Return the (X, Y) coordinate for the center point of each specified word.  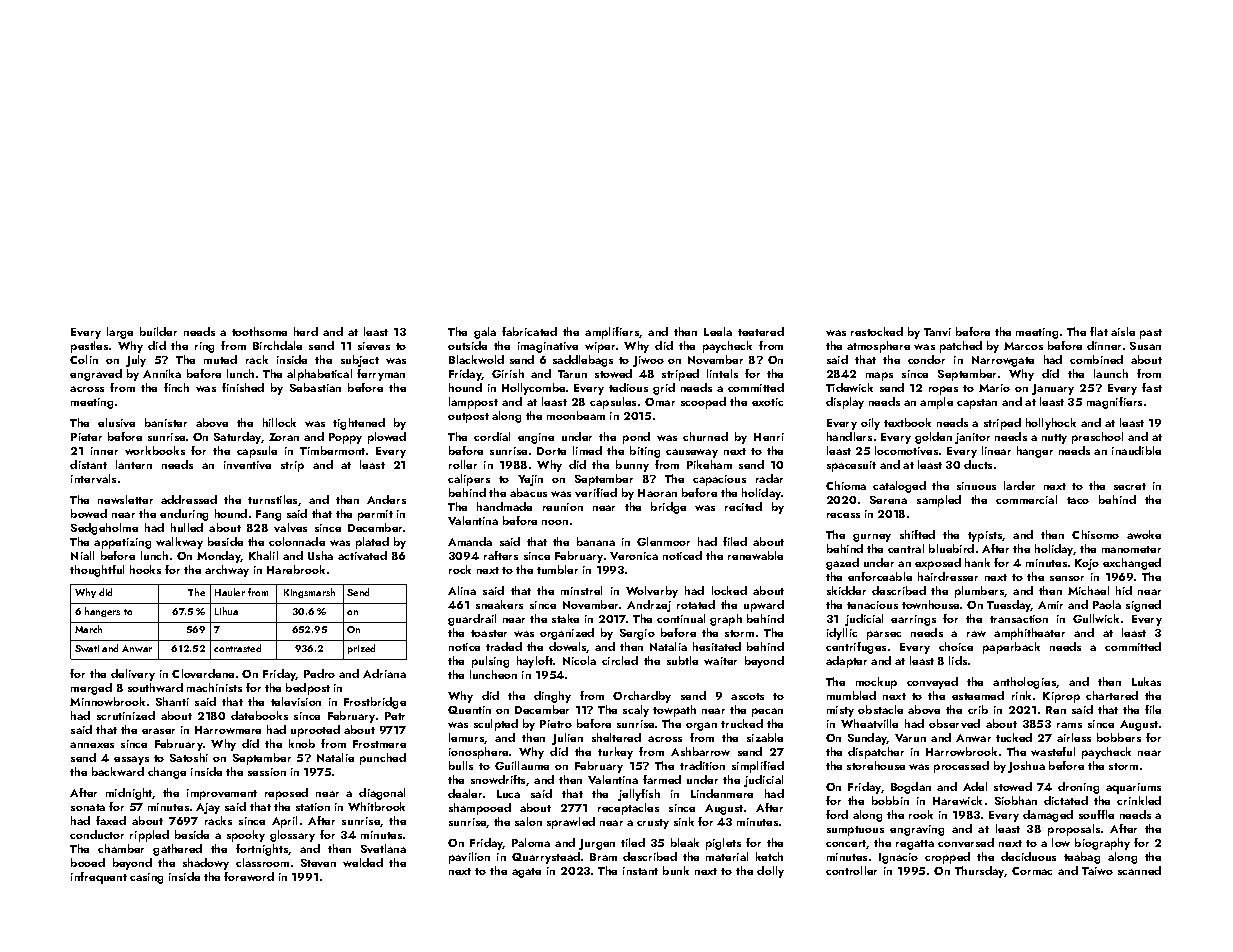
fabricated (529, 331)
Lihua (226, 611)
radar (769, 478)
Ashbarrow (700, 751)
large (120, 333)
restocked (877, 331)
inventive (247, 465)
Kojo (1087, 564)
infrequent (99, 878)
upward (764, 606)
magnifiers (1114, 403)
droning (1078, 788)
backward (118, 771)
